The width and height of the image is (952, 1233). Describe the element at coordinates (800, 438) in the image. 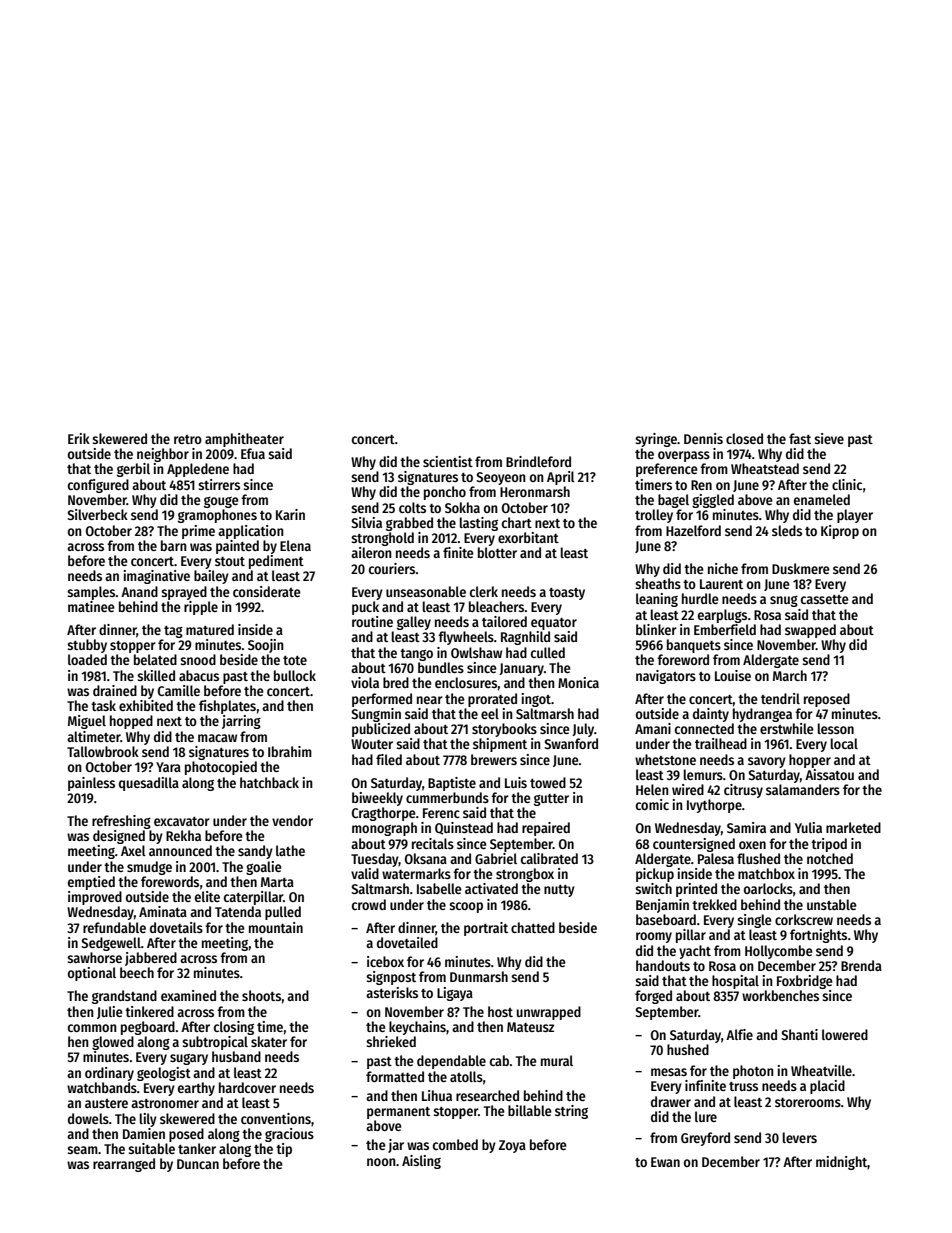

I see `fast` at that location.
